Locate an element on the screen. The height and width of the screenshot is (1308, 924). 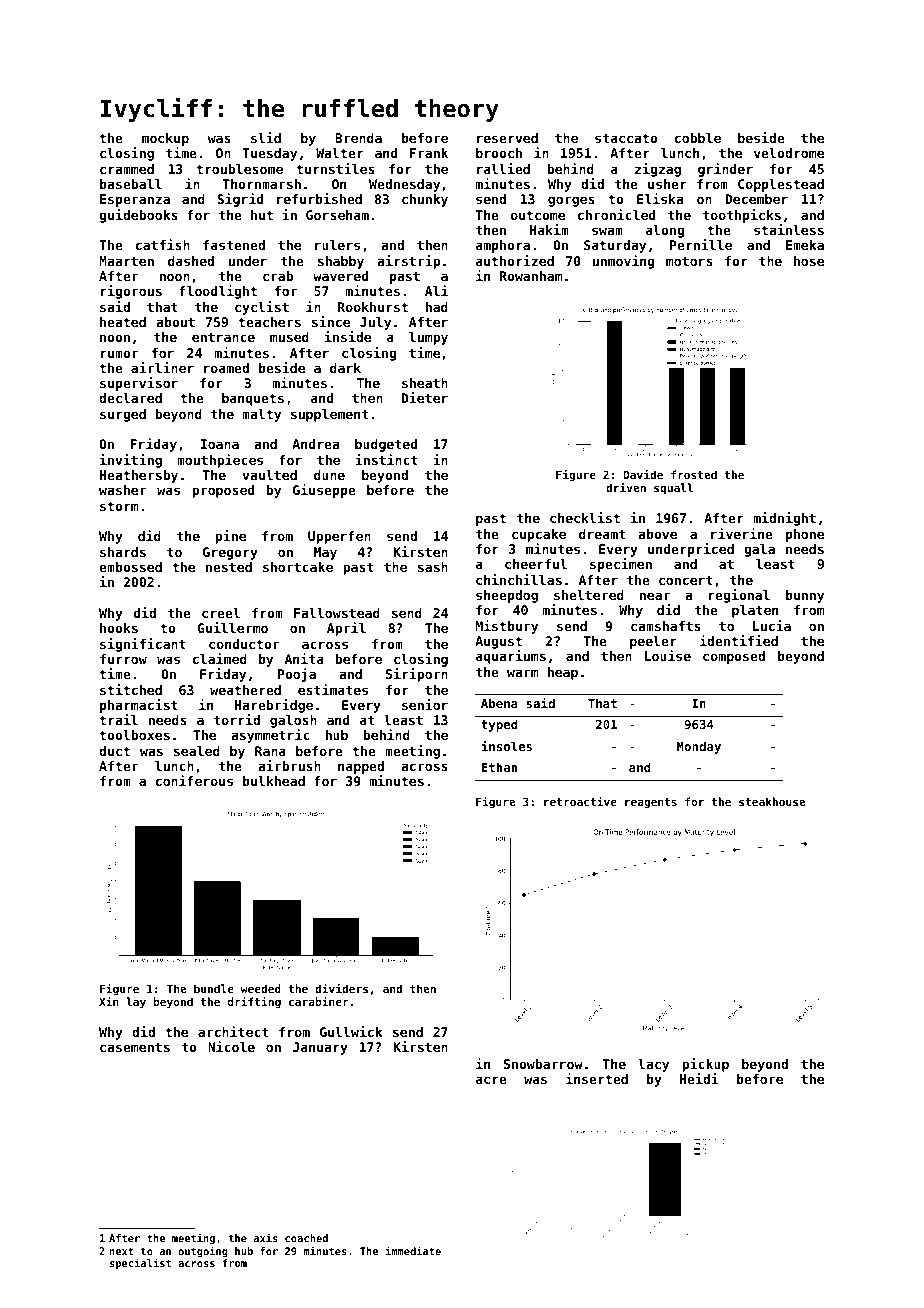
storm is located at coordinates (119, 506).
